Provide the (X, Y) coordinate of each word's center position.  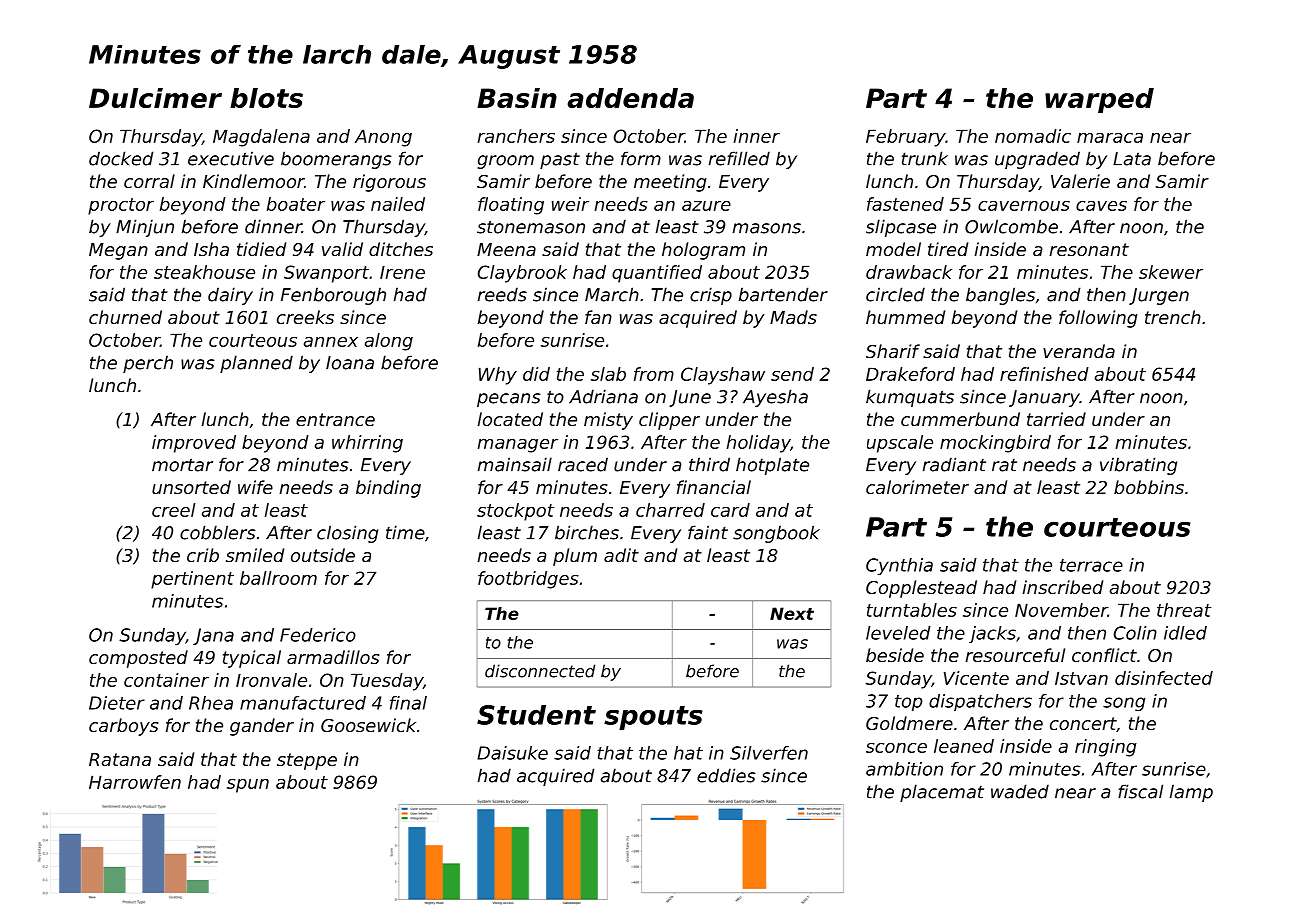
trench (1173, 317)
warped (1099, 100)
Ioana (350, 363)
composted (138, 659)
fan (598, 317)
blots (266, 98)
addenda (630, 98)
